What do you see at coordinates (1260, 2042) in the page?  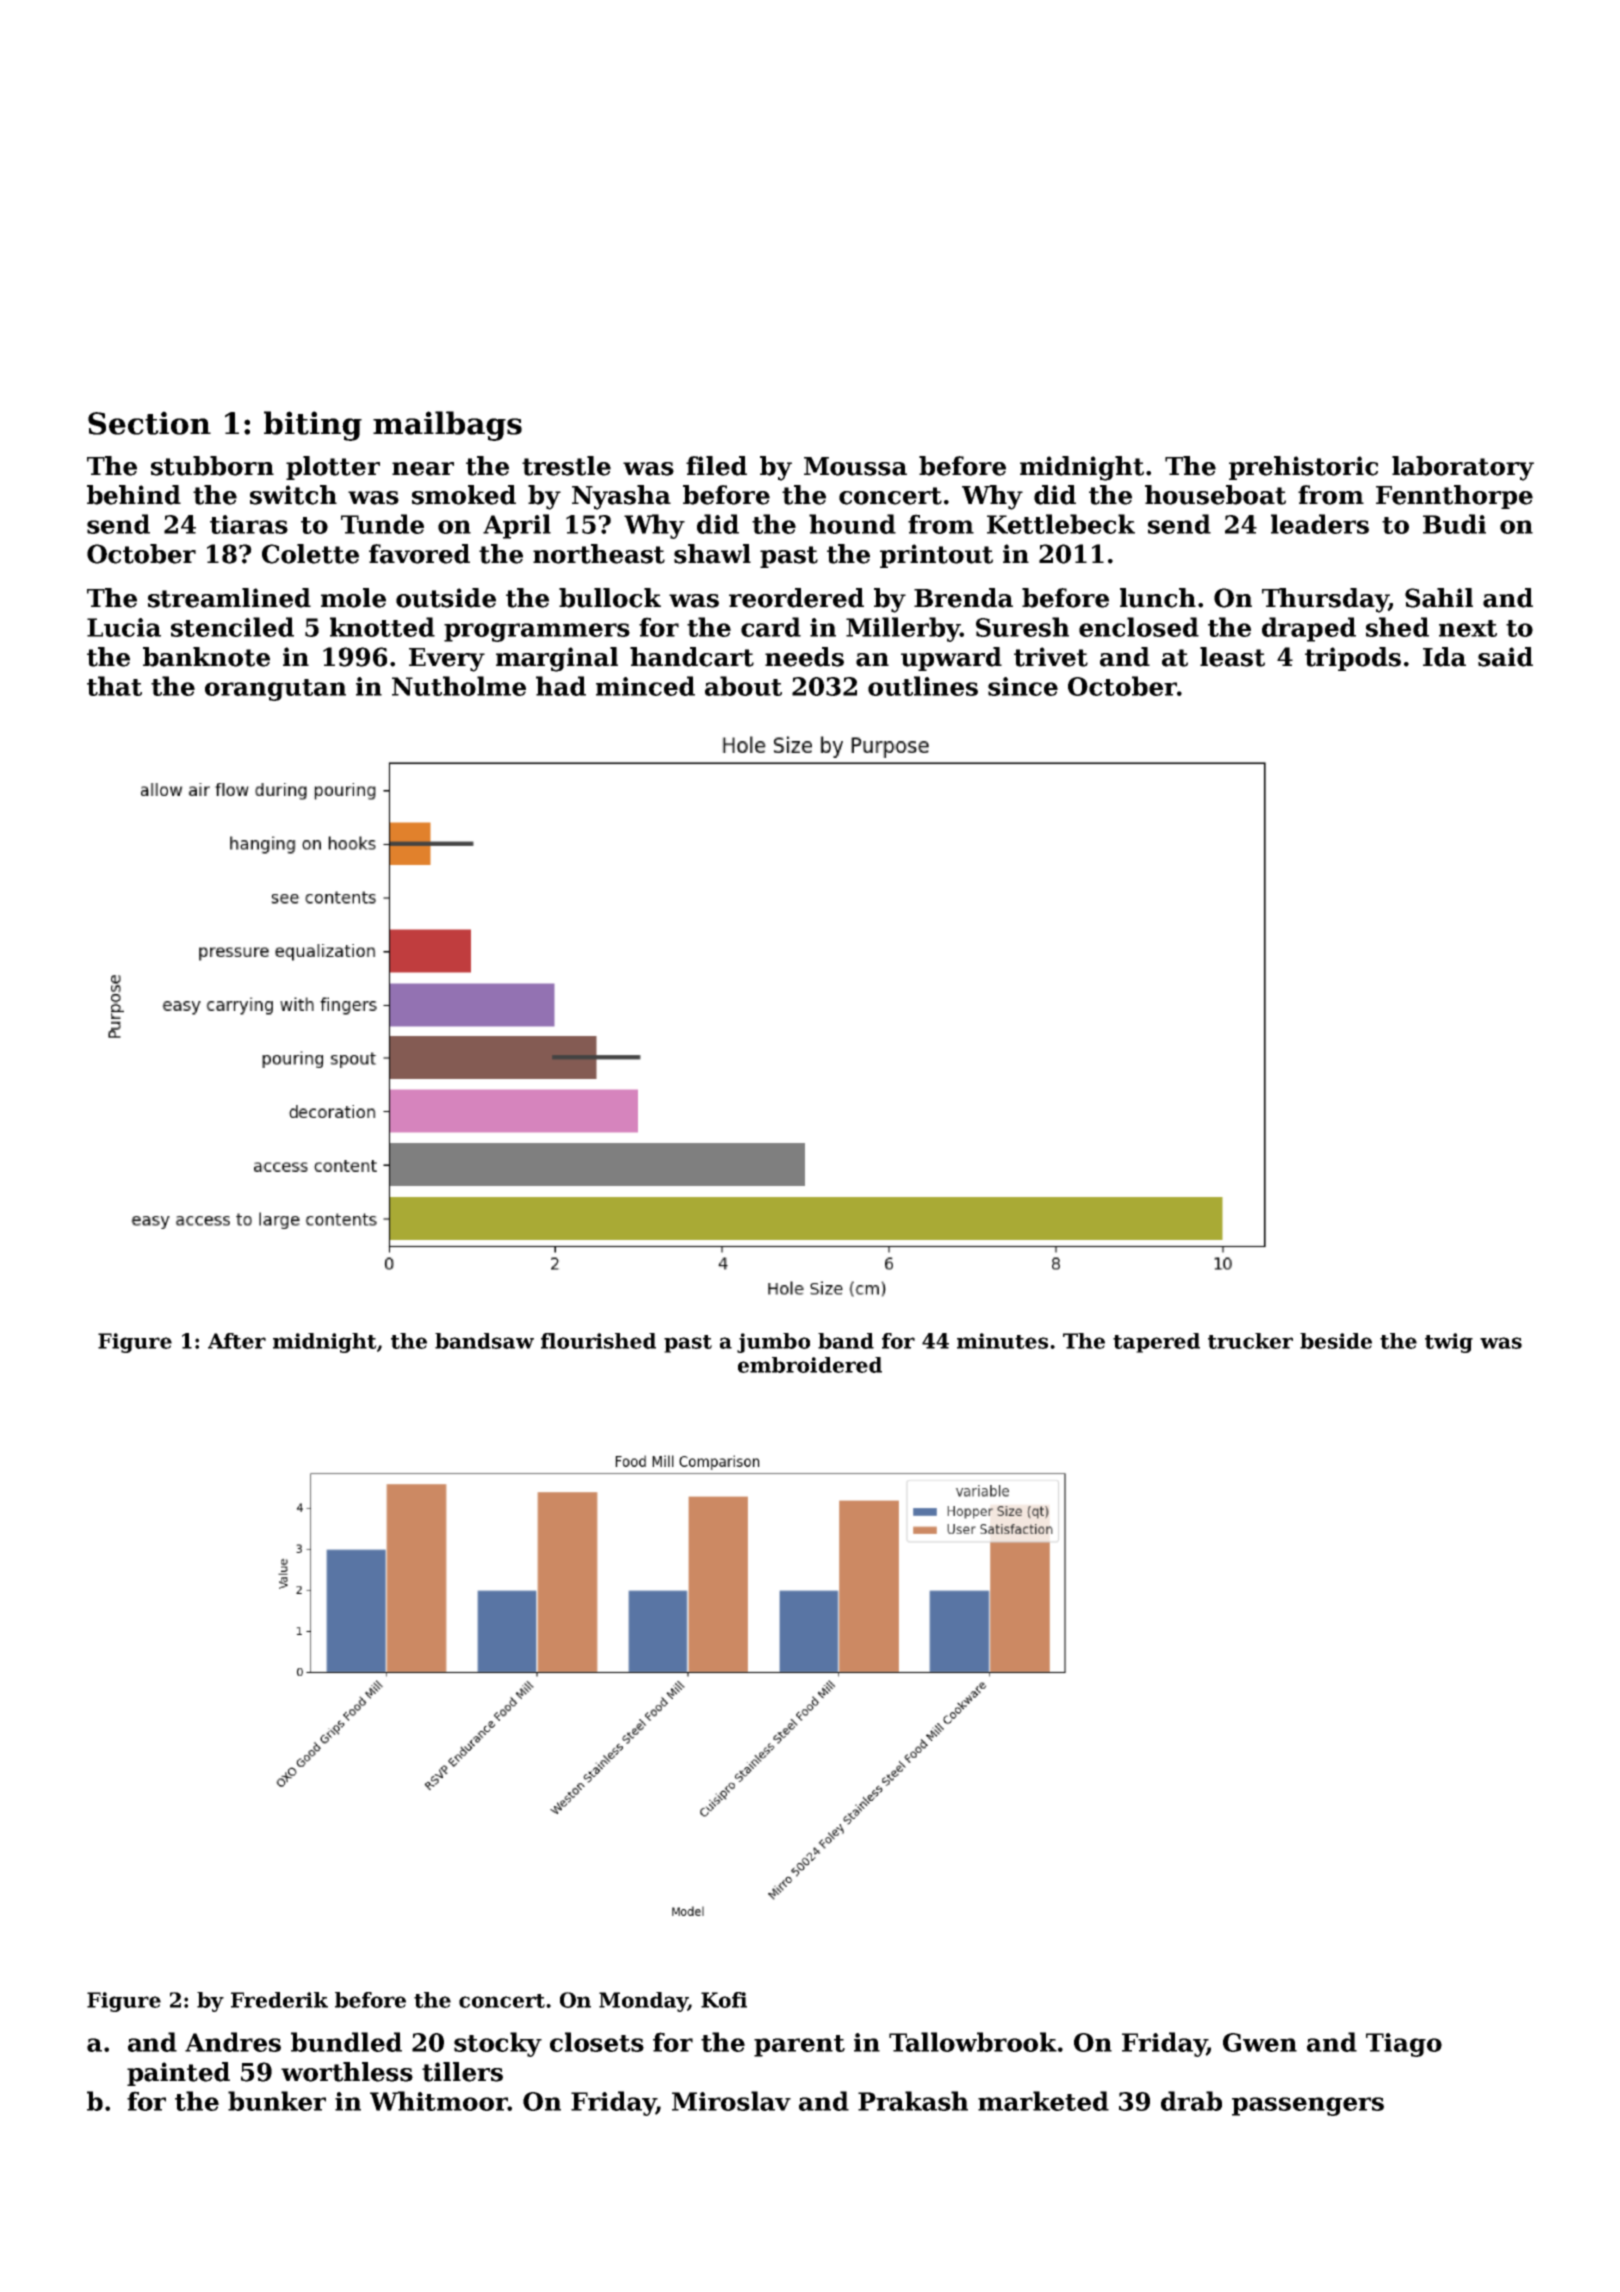 I see `Gwen` at bounding box center [1260, 2042].
